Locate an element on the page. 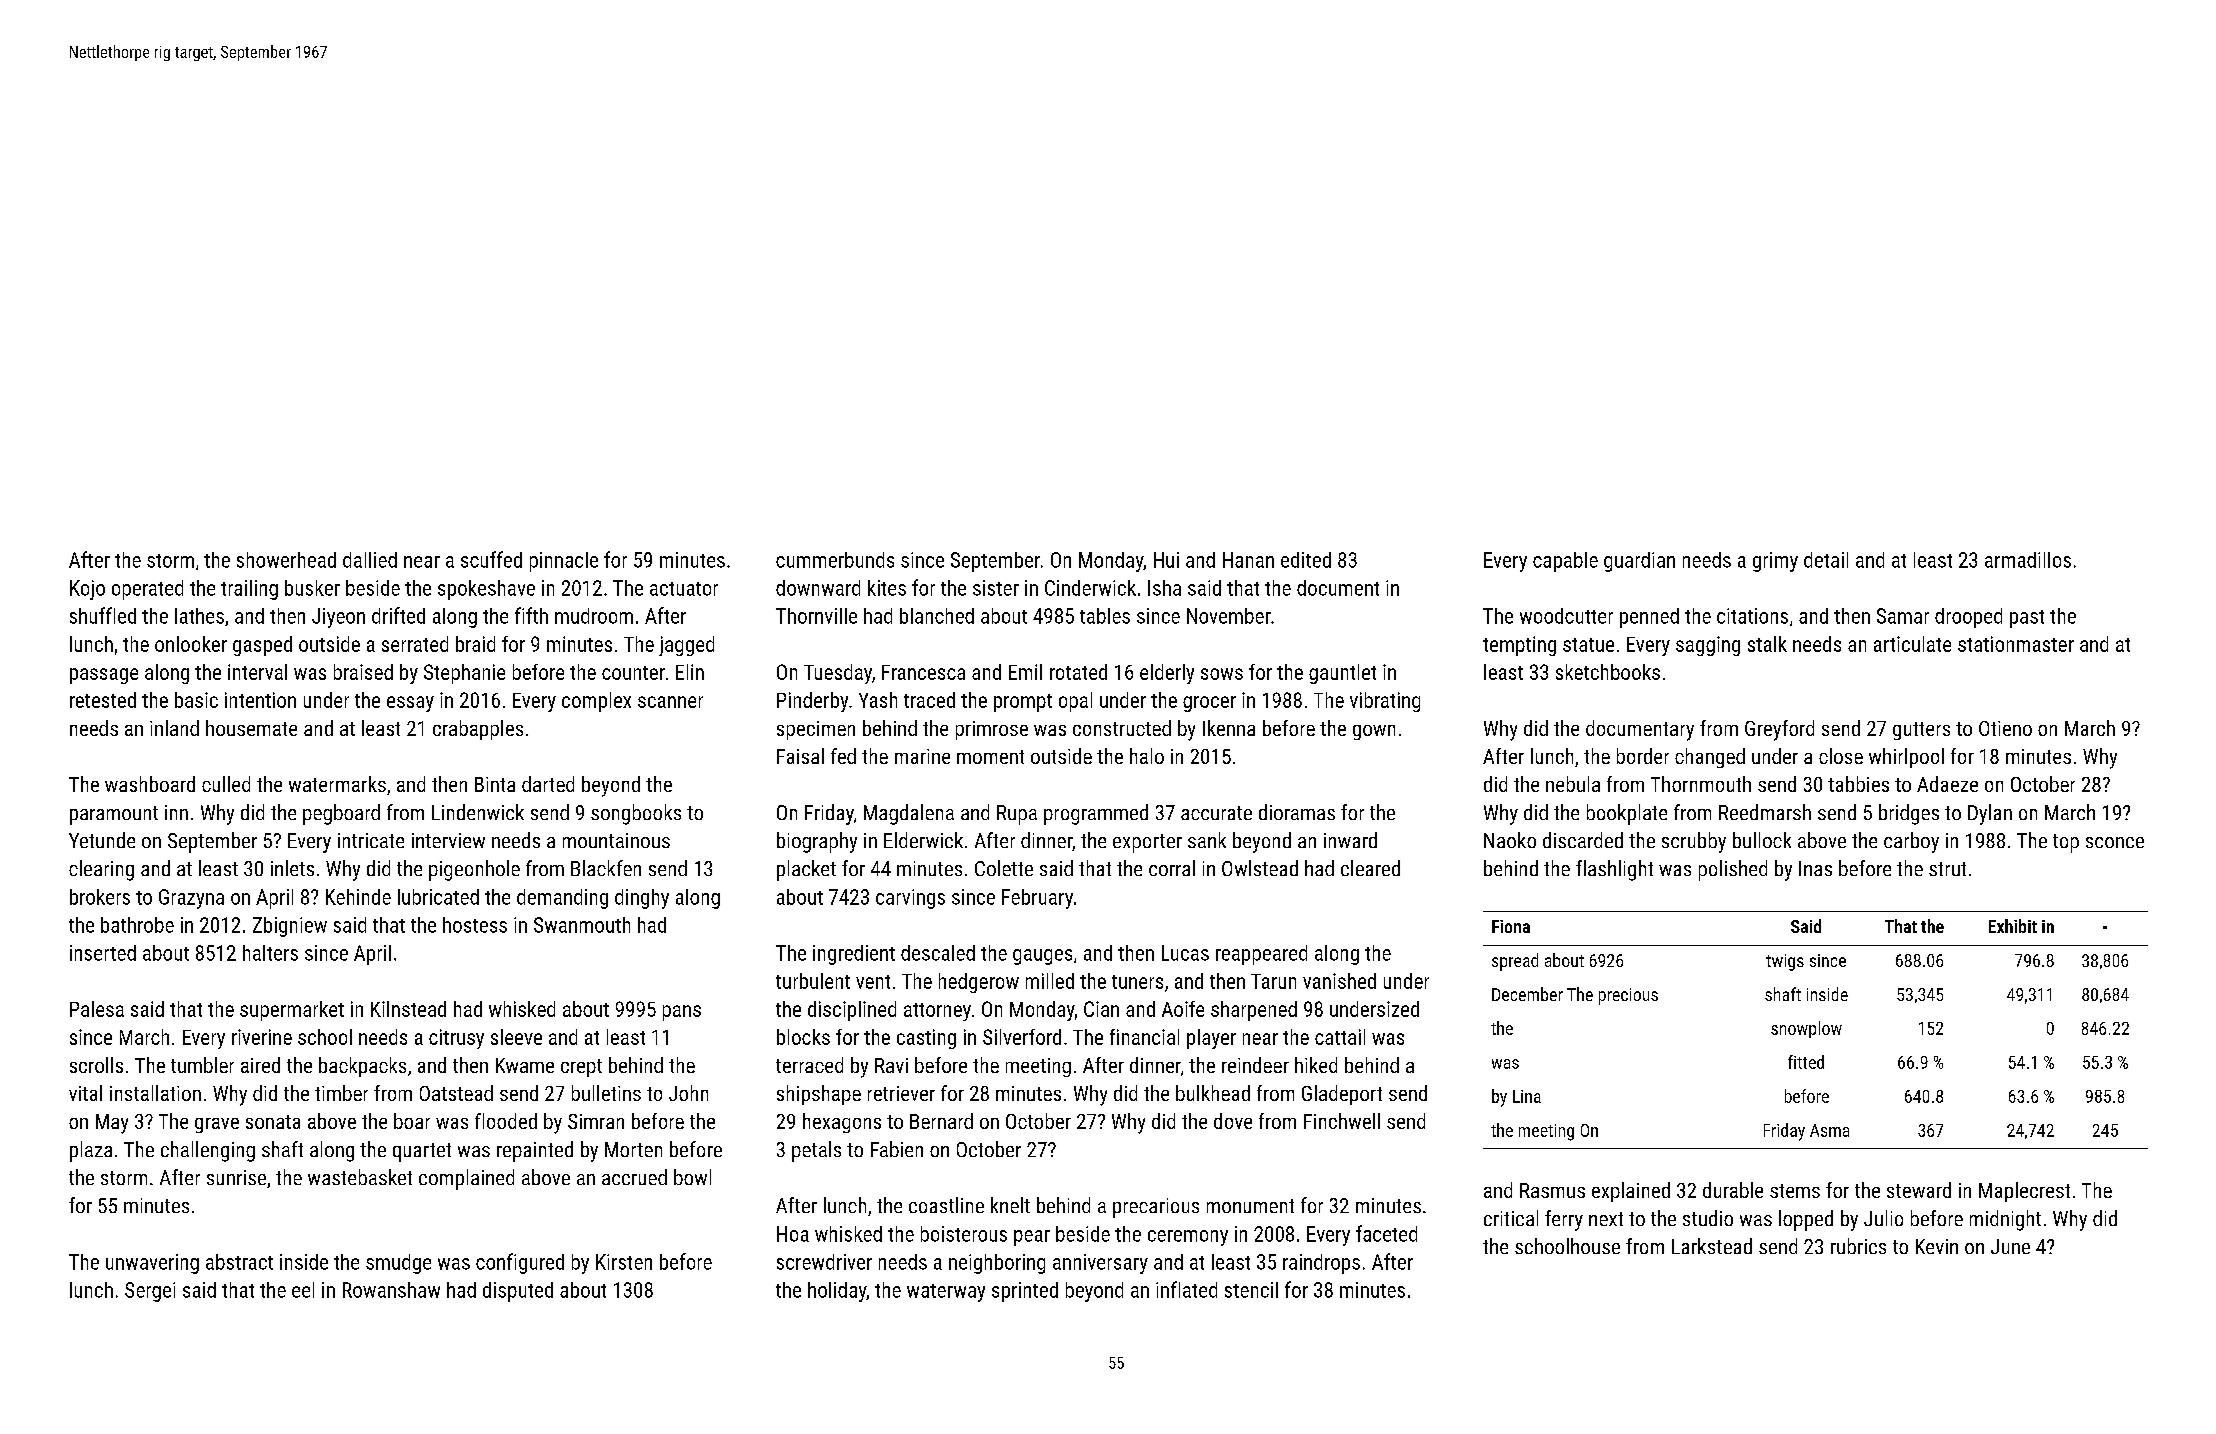  Dylan is located at coordinates (1990, 814).
